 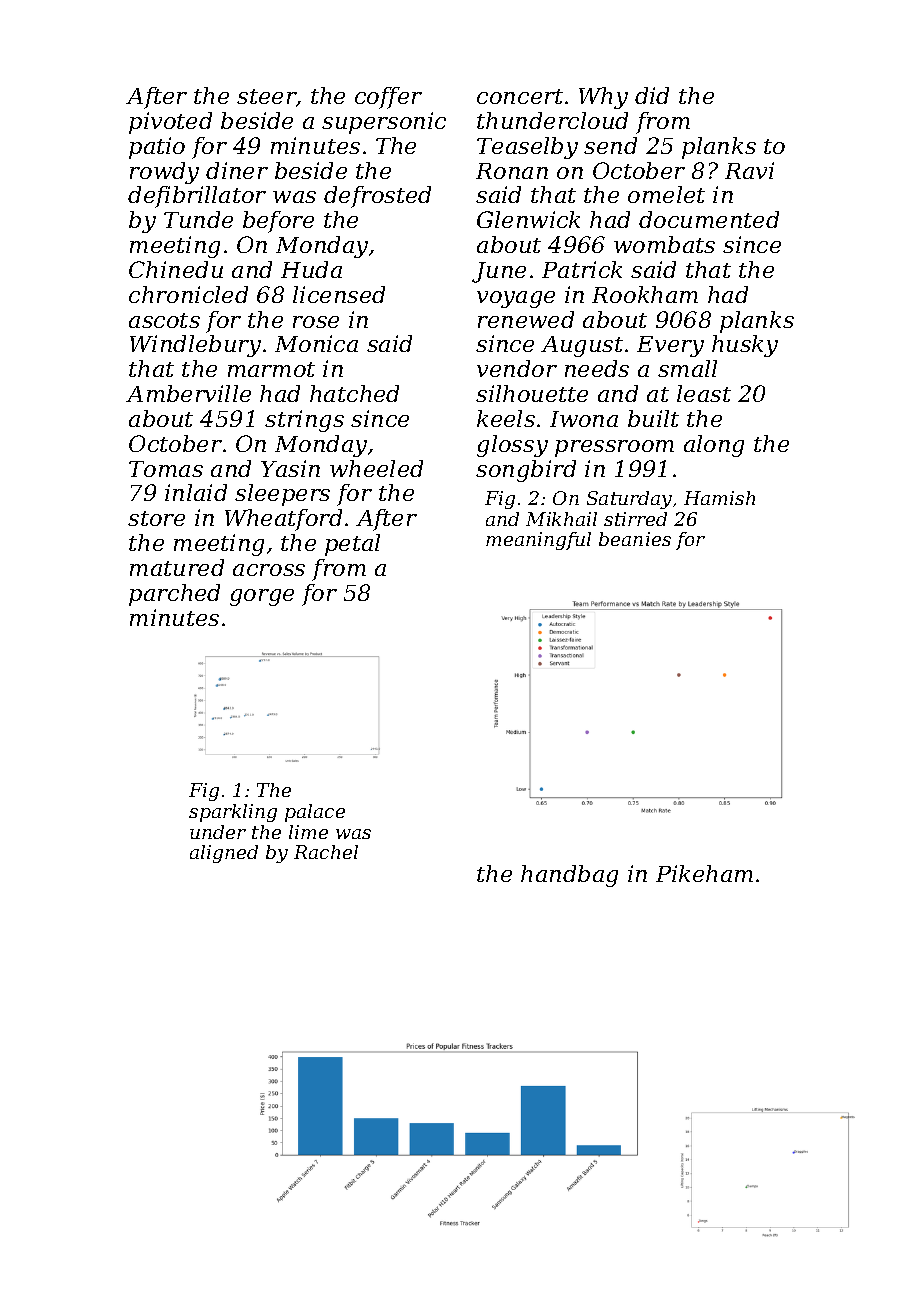 I want to click on least, so click(x=704, y=393).
